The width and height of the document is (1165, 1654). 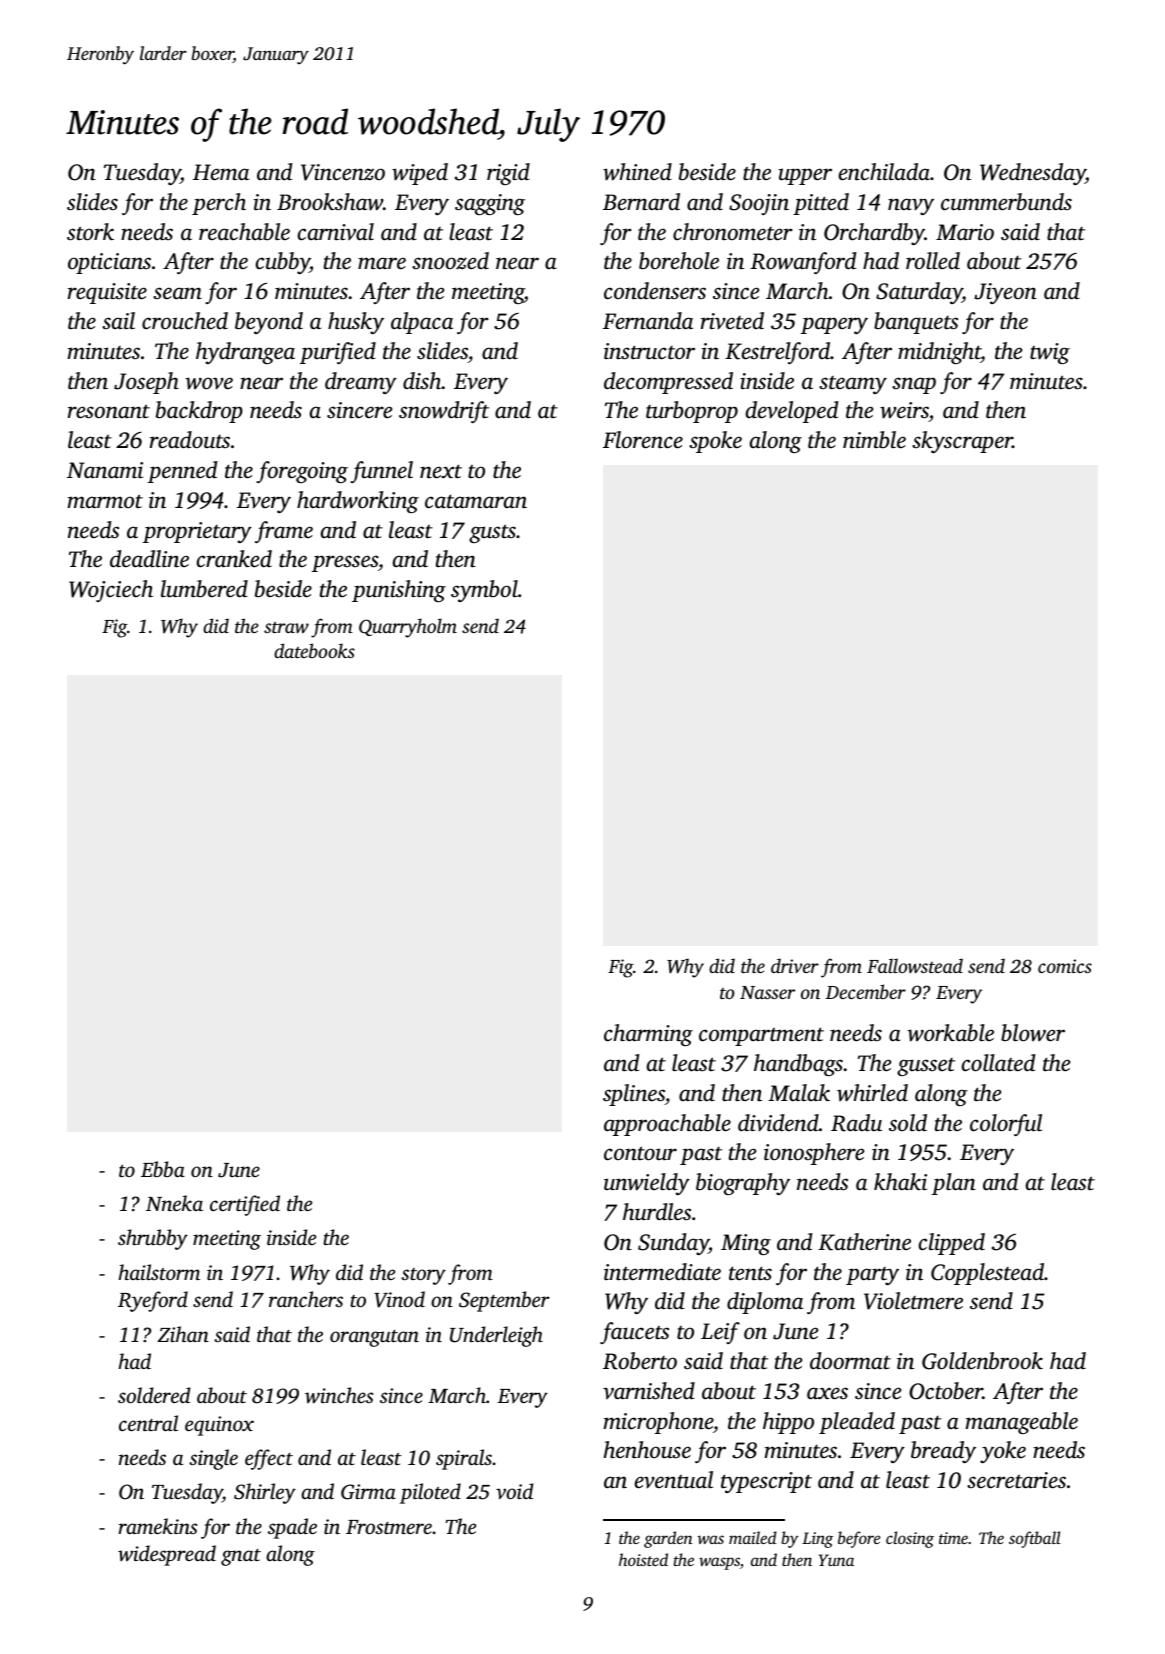 I want to click on driver, so click(x=795, y=965).
